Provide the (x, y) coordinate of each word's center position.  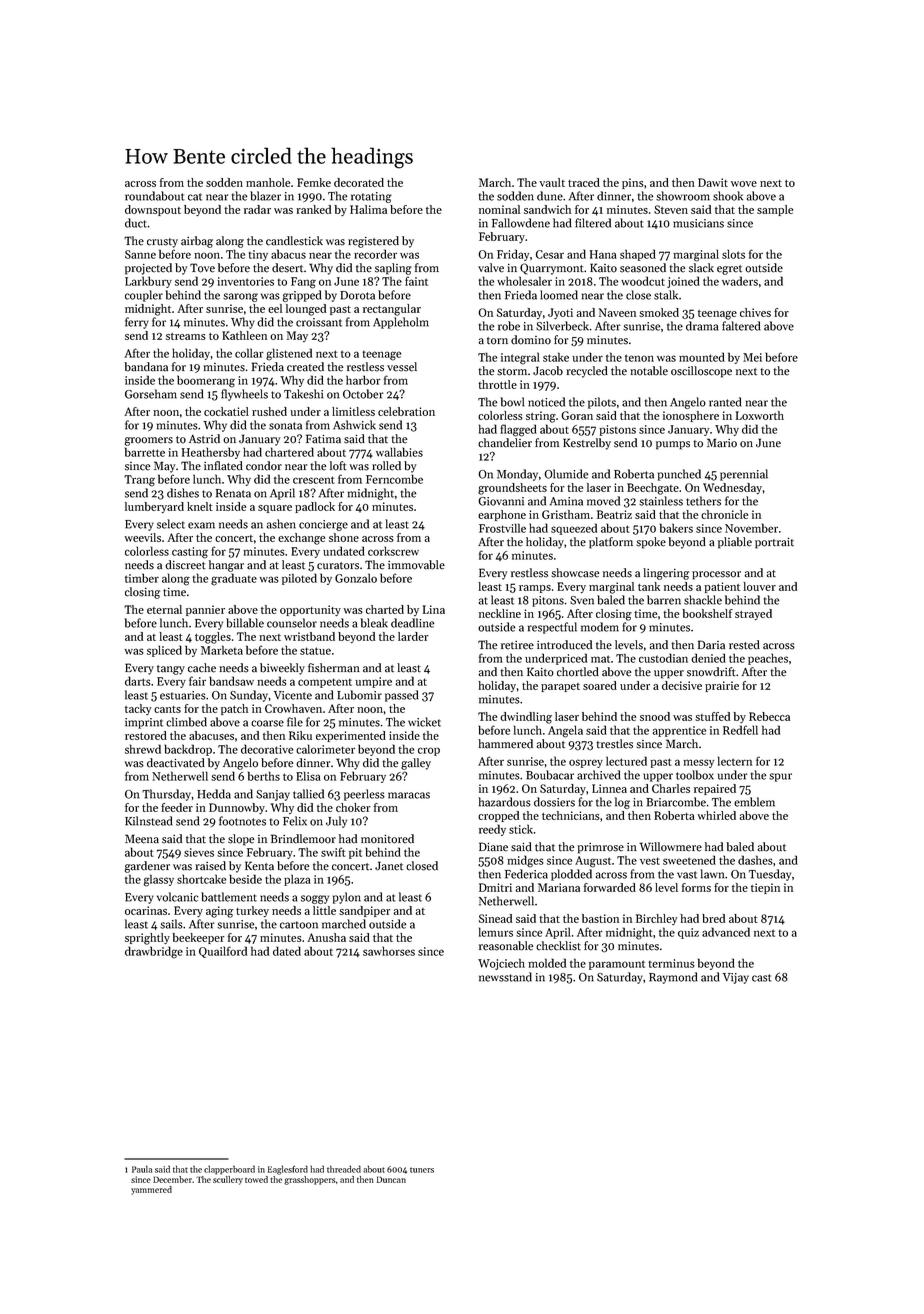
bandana (146, 367)
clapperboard (229, 1170)
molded (547, 963)
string (541, 417)
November (751, 528)
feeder (177, 807)
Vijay (736, 978)
